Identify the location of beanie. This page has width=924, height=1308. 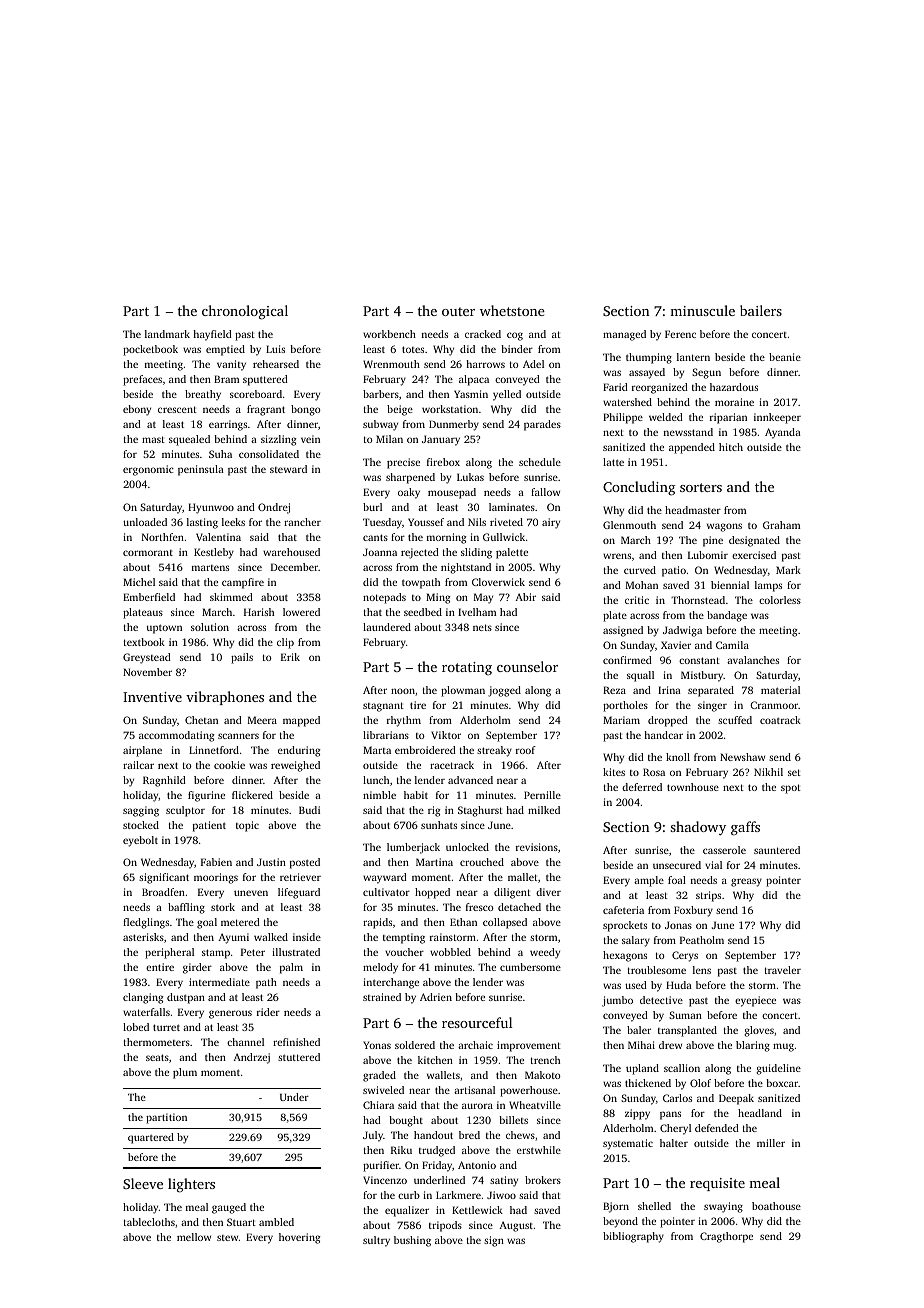
(785, 357).
